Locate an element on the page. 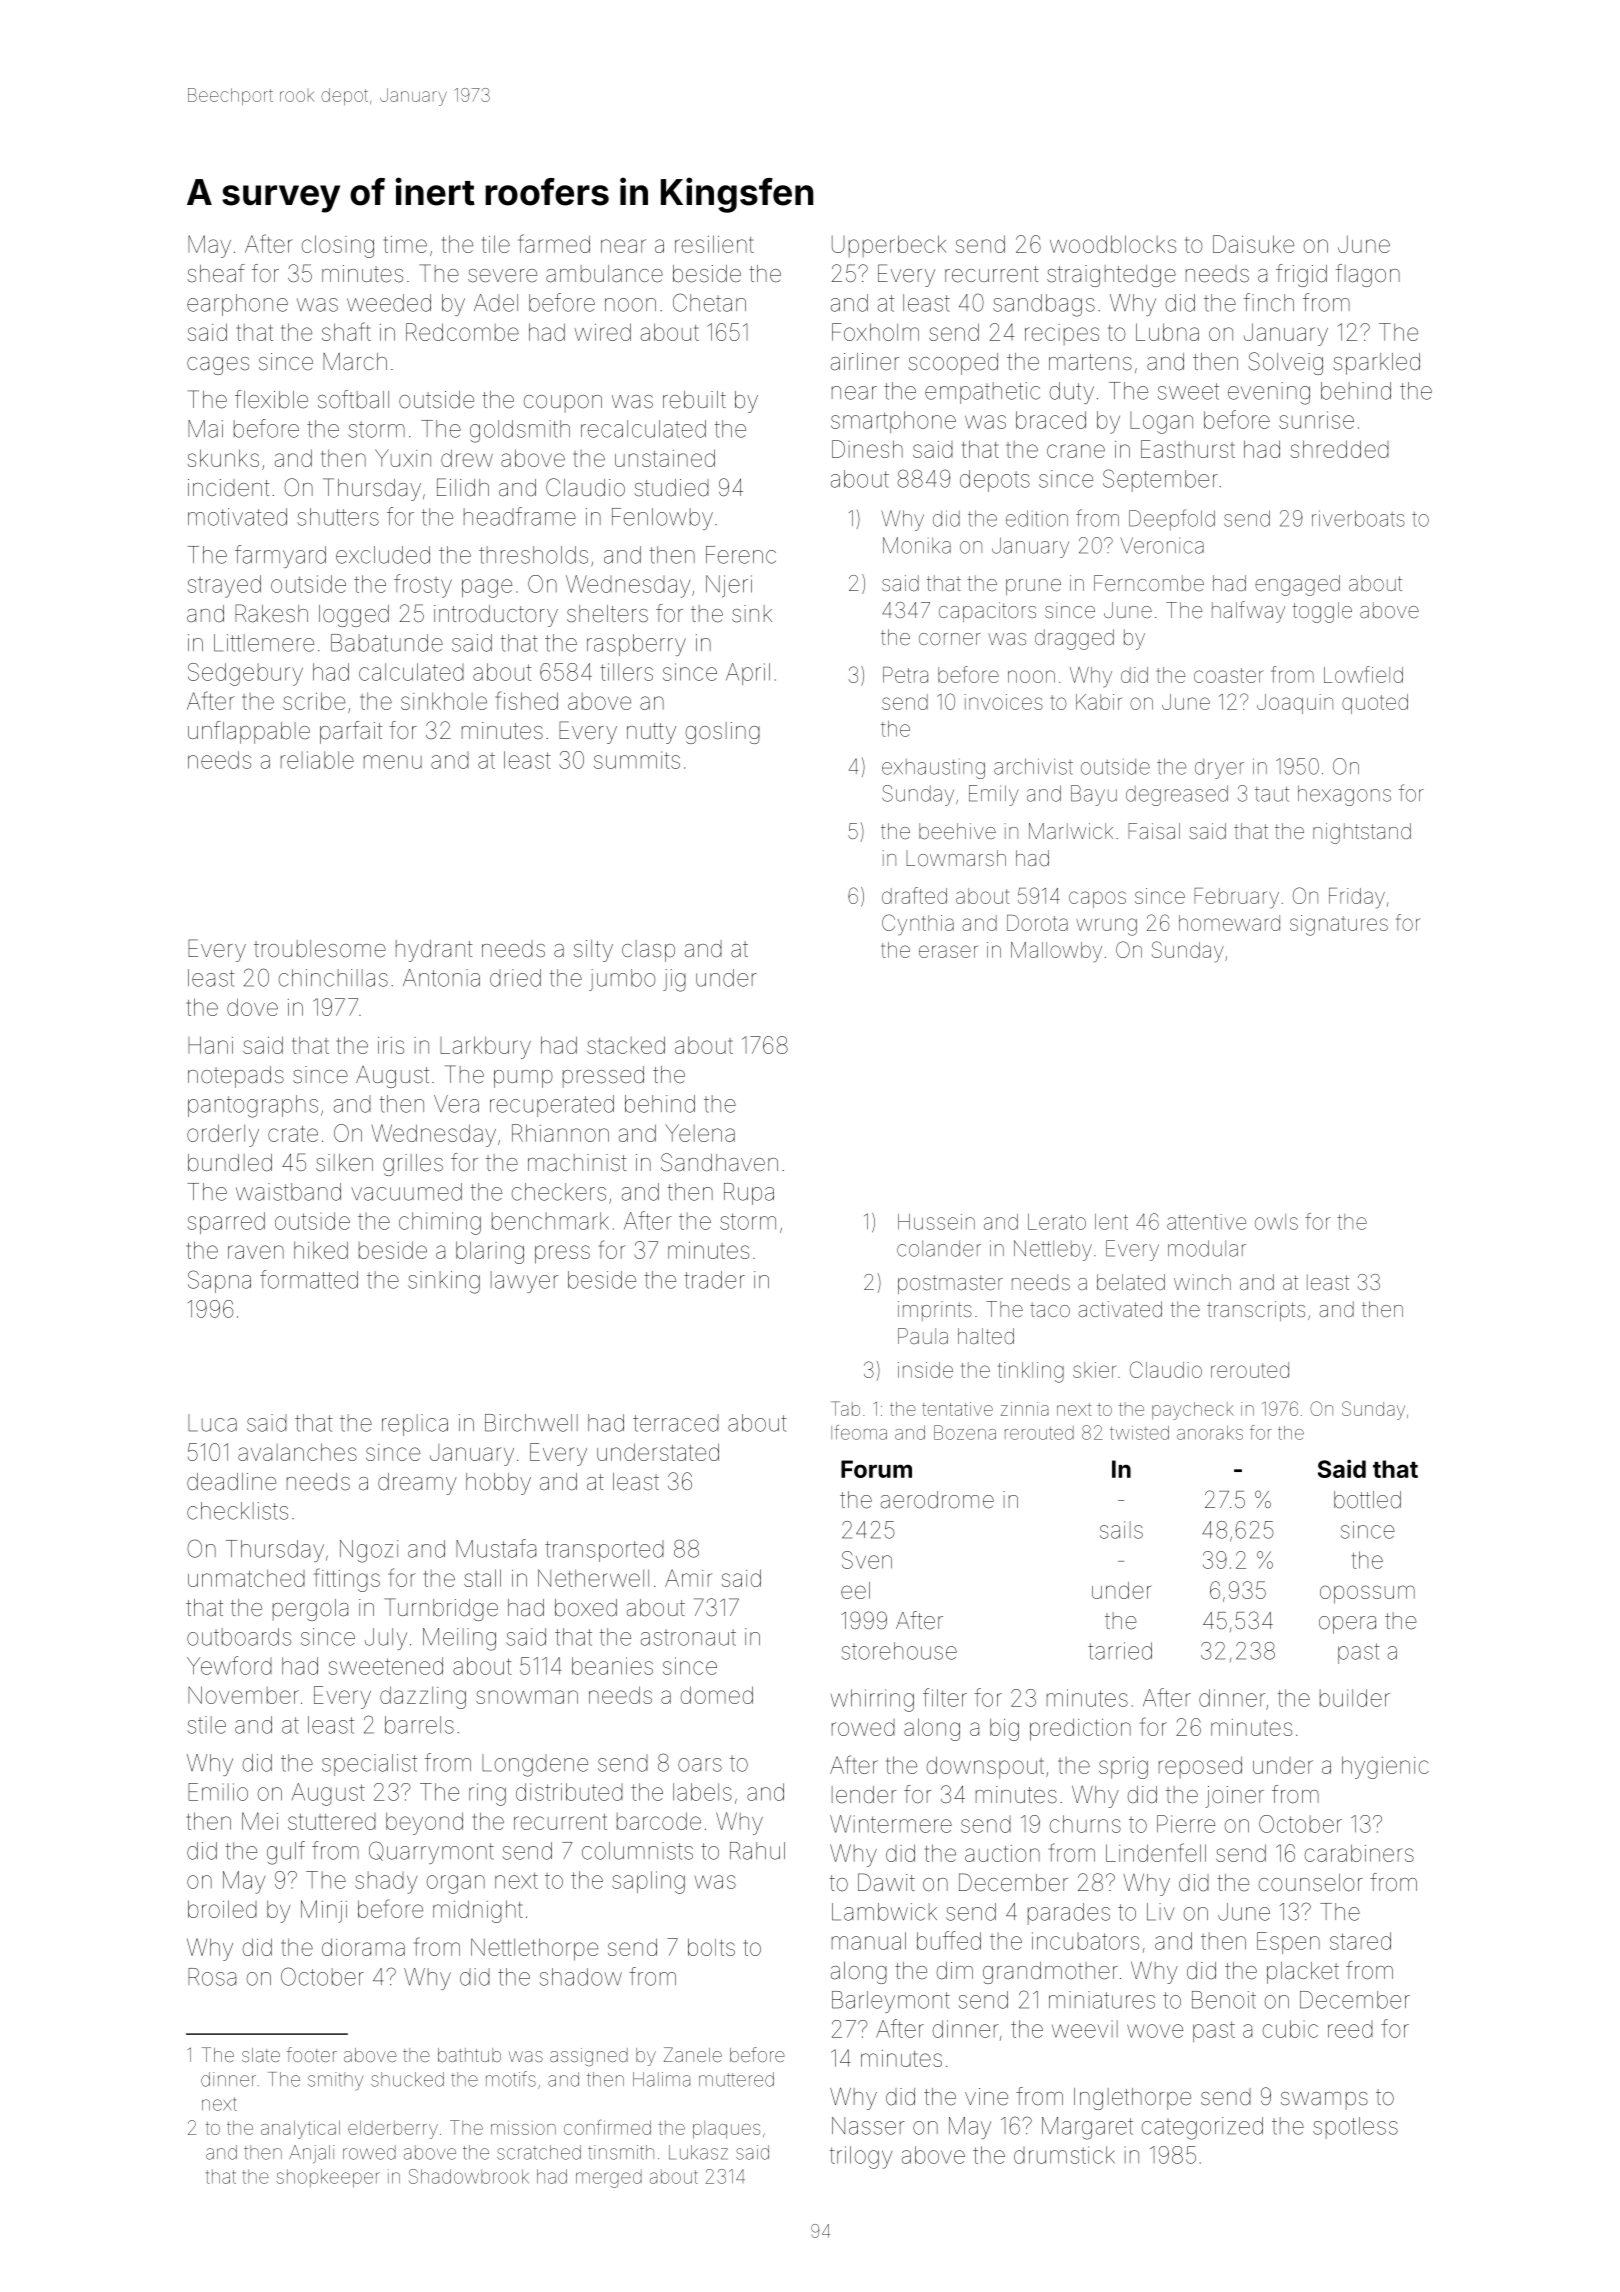 This document has height=2292, width=1620. merged is located at coordinates (609, 2178).
